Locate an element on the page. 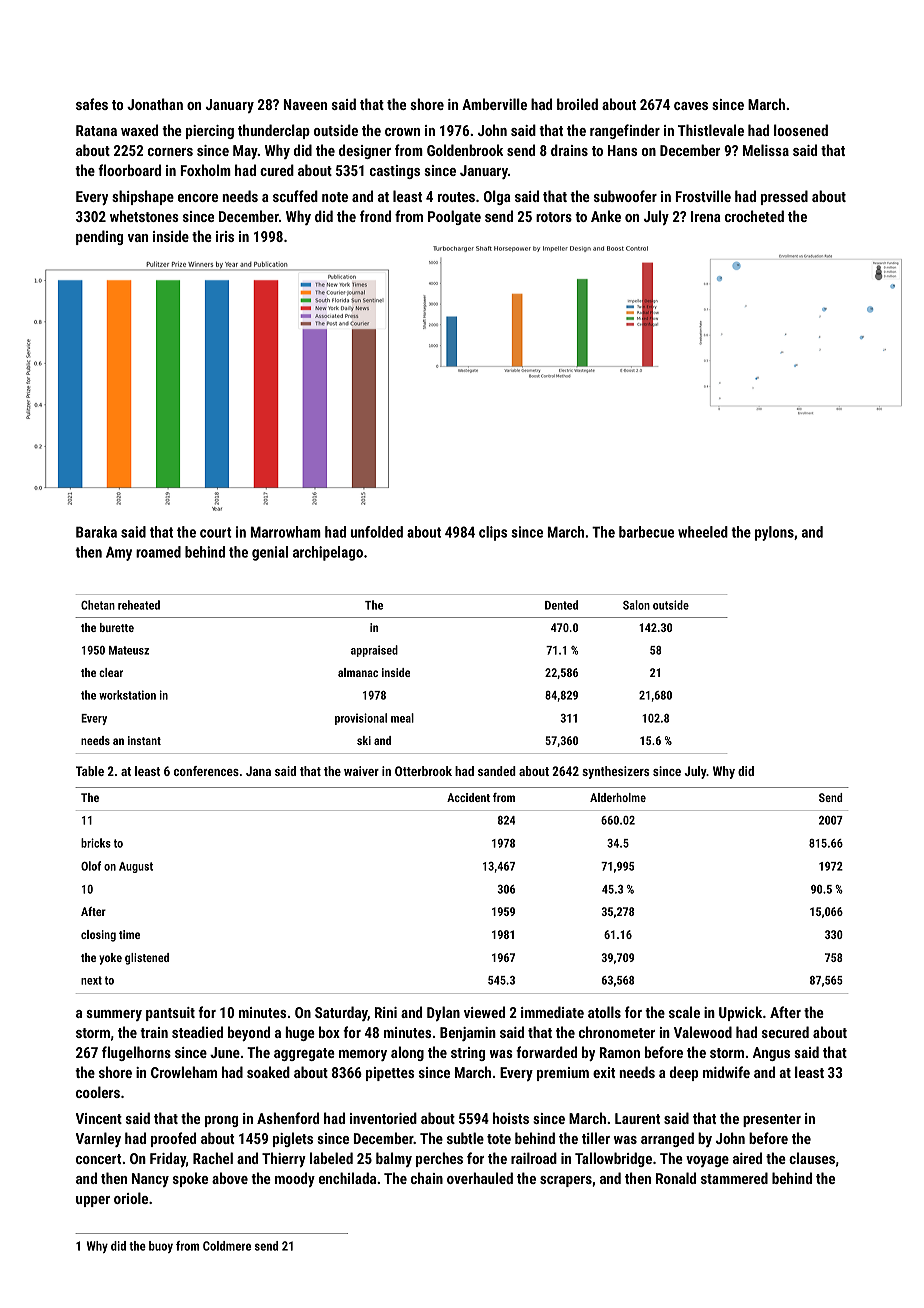 Image resolution: width=924 pixels, height=1308 pixels. conferences is located at coordinates (206, 771).
